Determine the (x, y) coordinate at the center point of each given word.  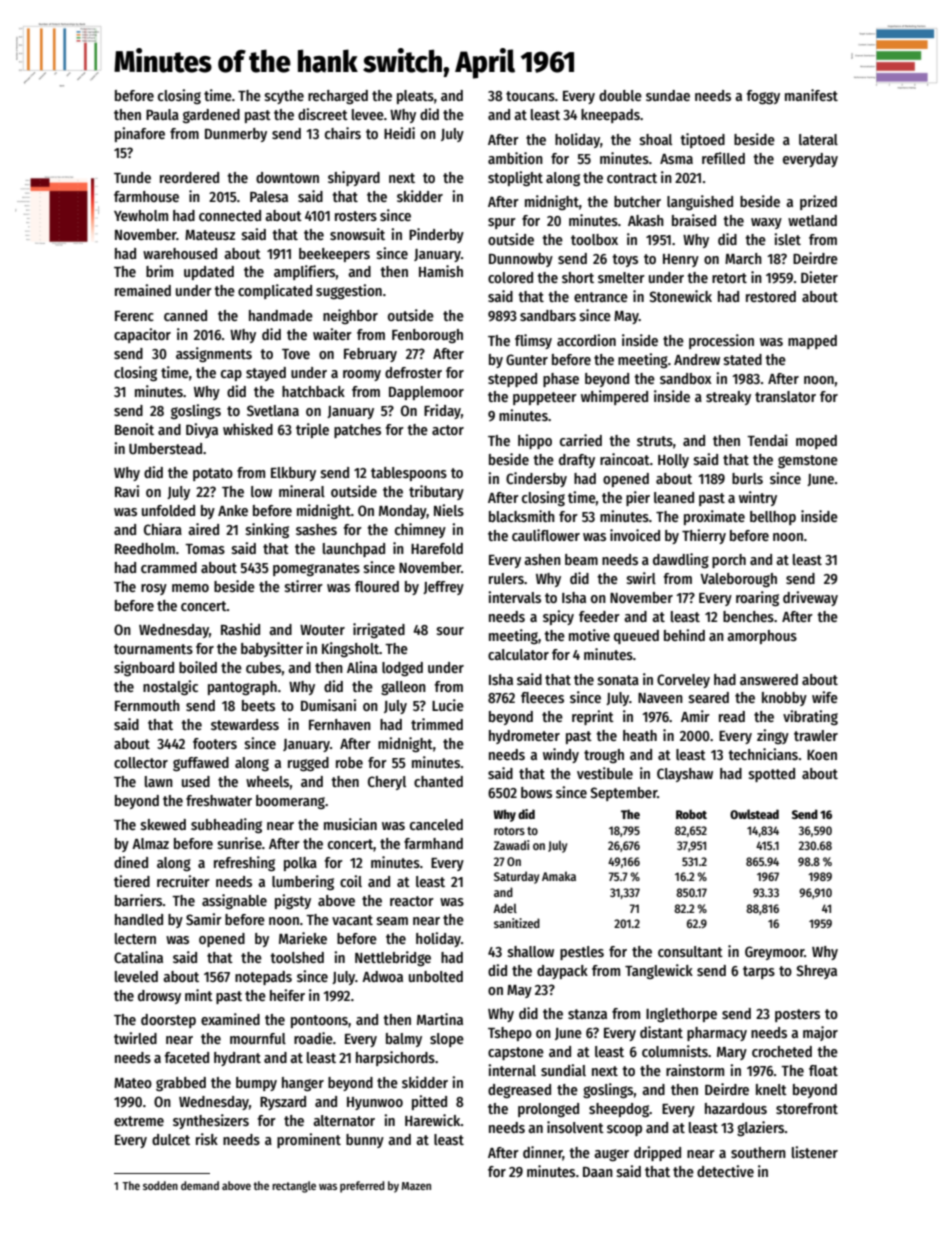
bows (536, 792)
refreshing (244, 863)
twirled (135, 1038)
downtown (287, 177)
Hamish (441, 271)
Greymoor (774, 953)
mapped (812, 342)
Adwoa (382, 976)
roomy (362, 375)
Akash (646, 220)
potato (213, 474)
